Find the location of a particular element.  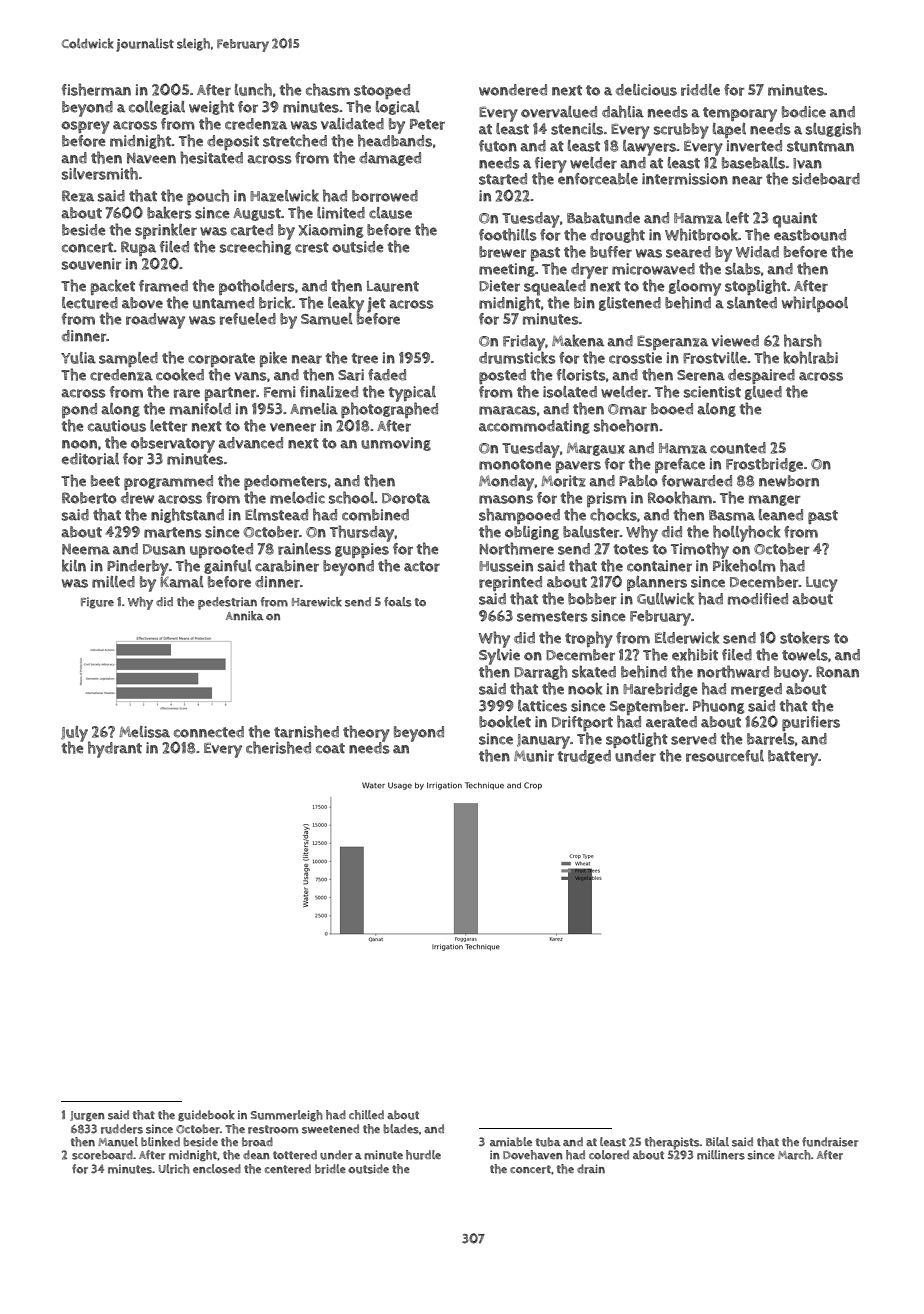

drain is located at coordinates (591, 1169).
